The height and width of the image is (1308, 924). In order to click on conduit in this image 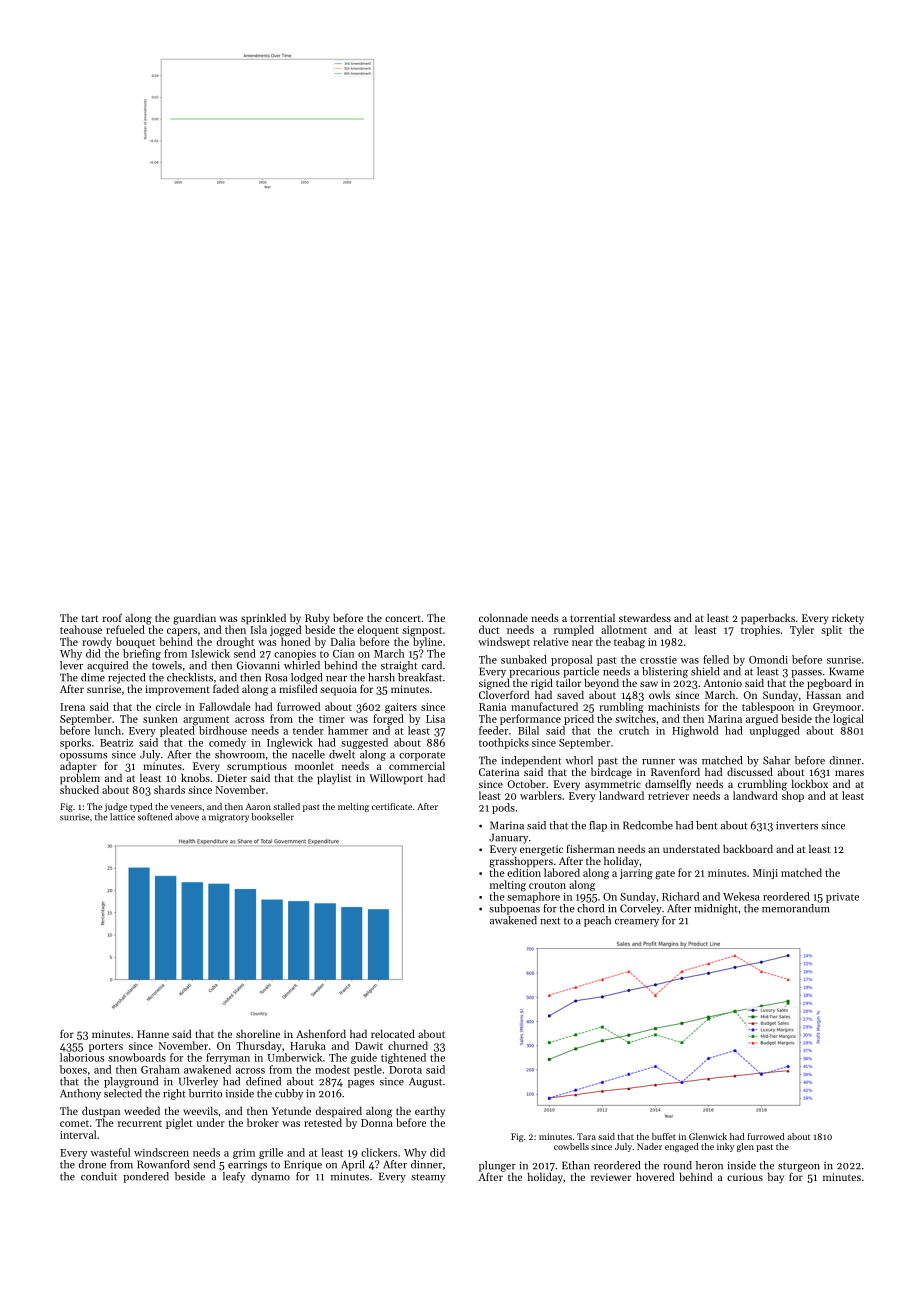, I will do `click(99, 1176)`.
